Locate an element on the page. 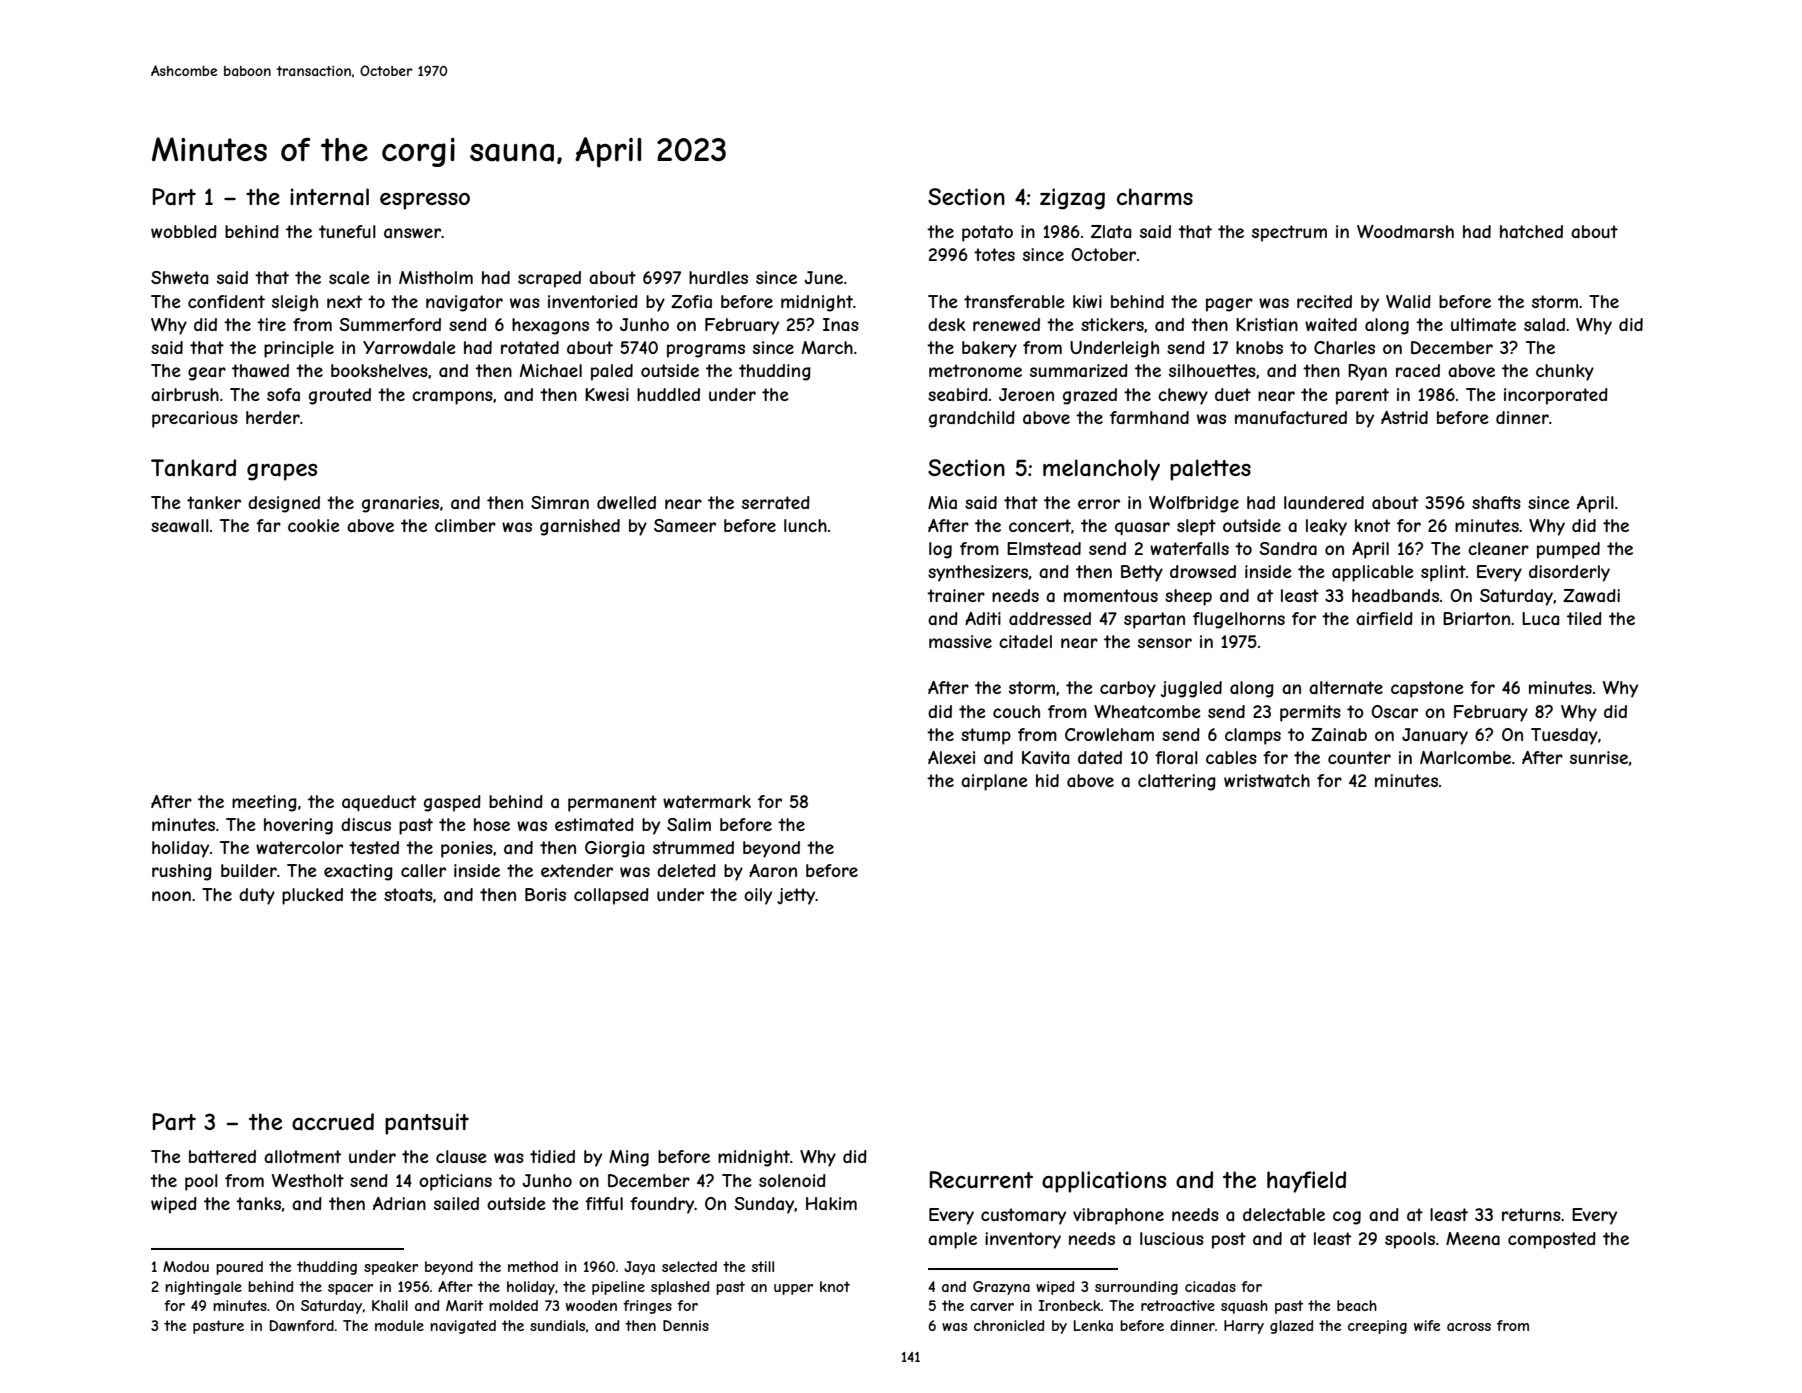 This document has height=1393, width=1802. trainer is located at coordinates (956, 595).
